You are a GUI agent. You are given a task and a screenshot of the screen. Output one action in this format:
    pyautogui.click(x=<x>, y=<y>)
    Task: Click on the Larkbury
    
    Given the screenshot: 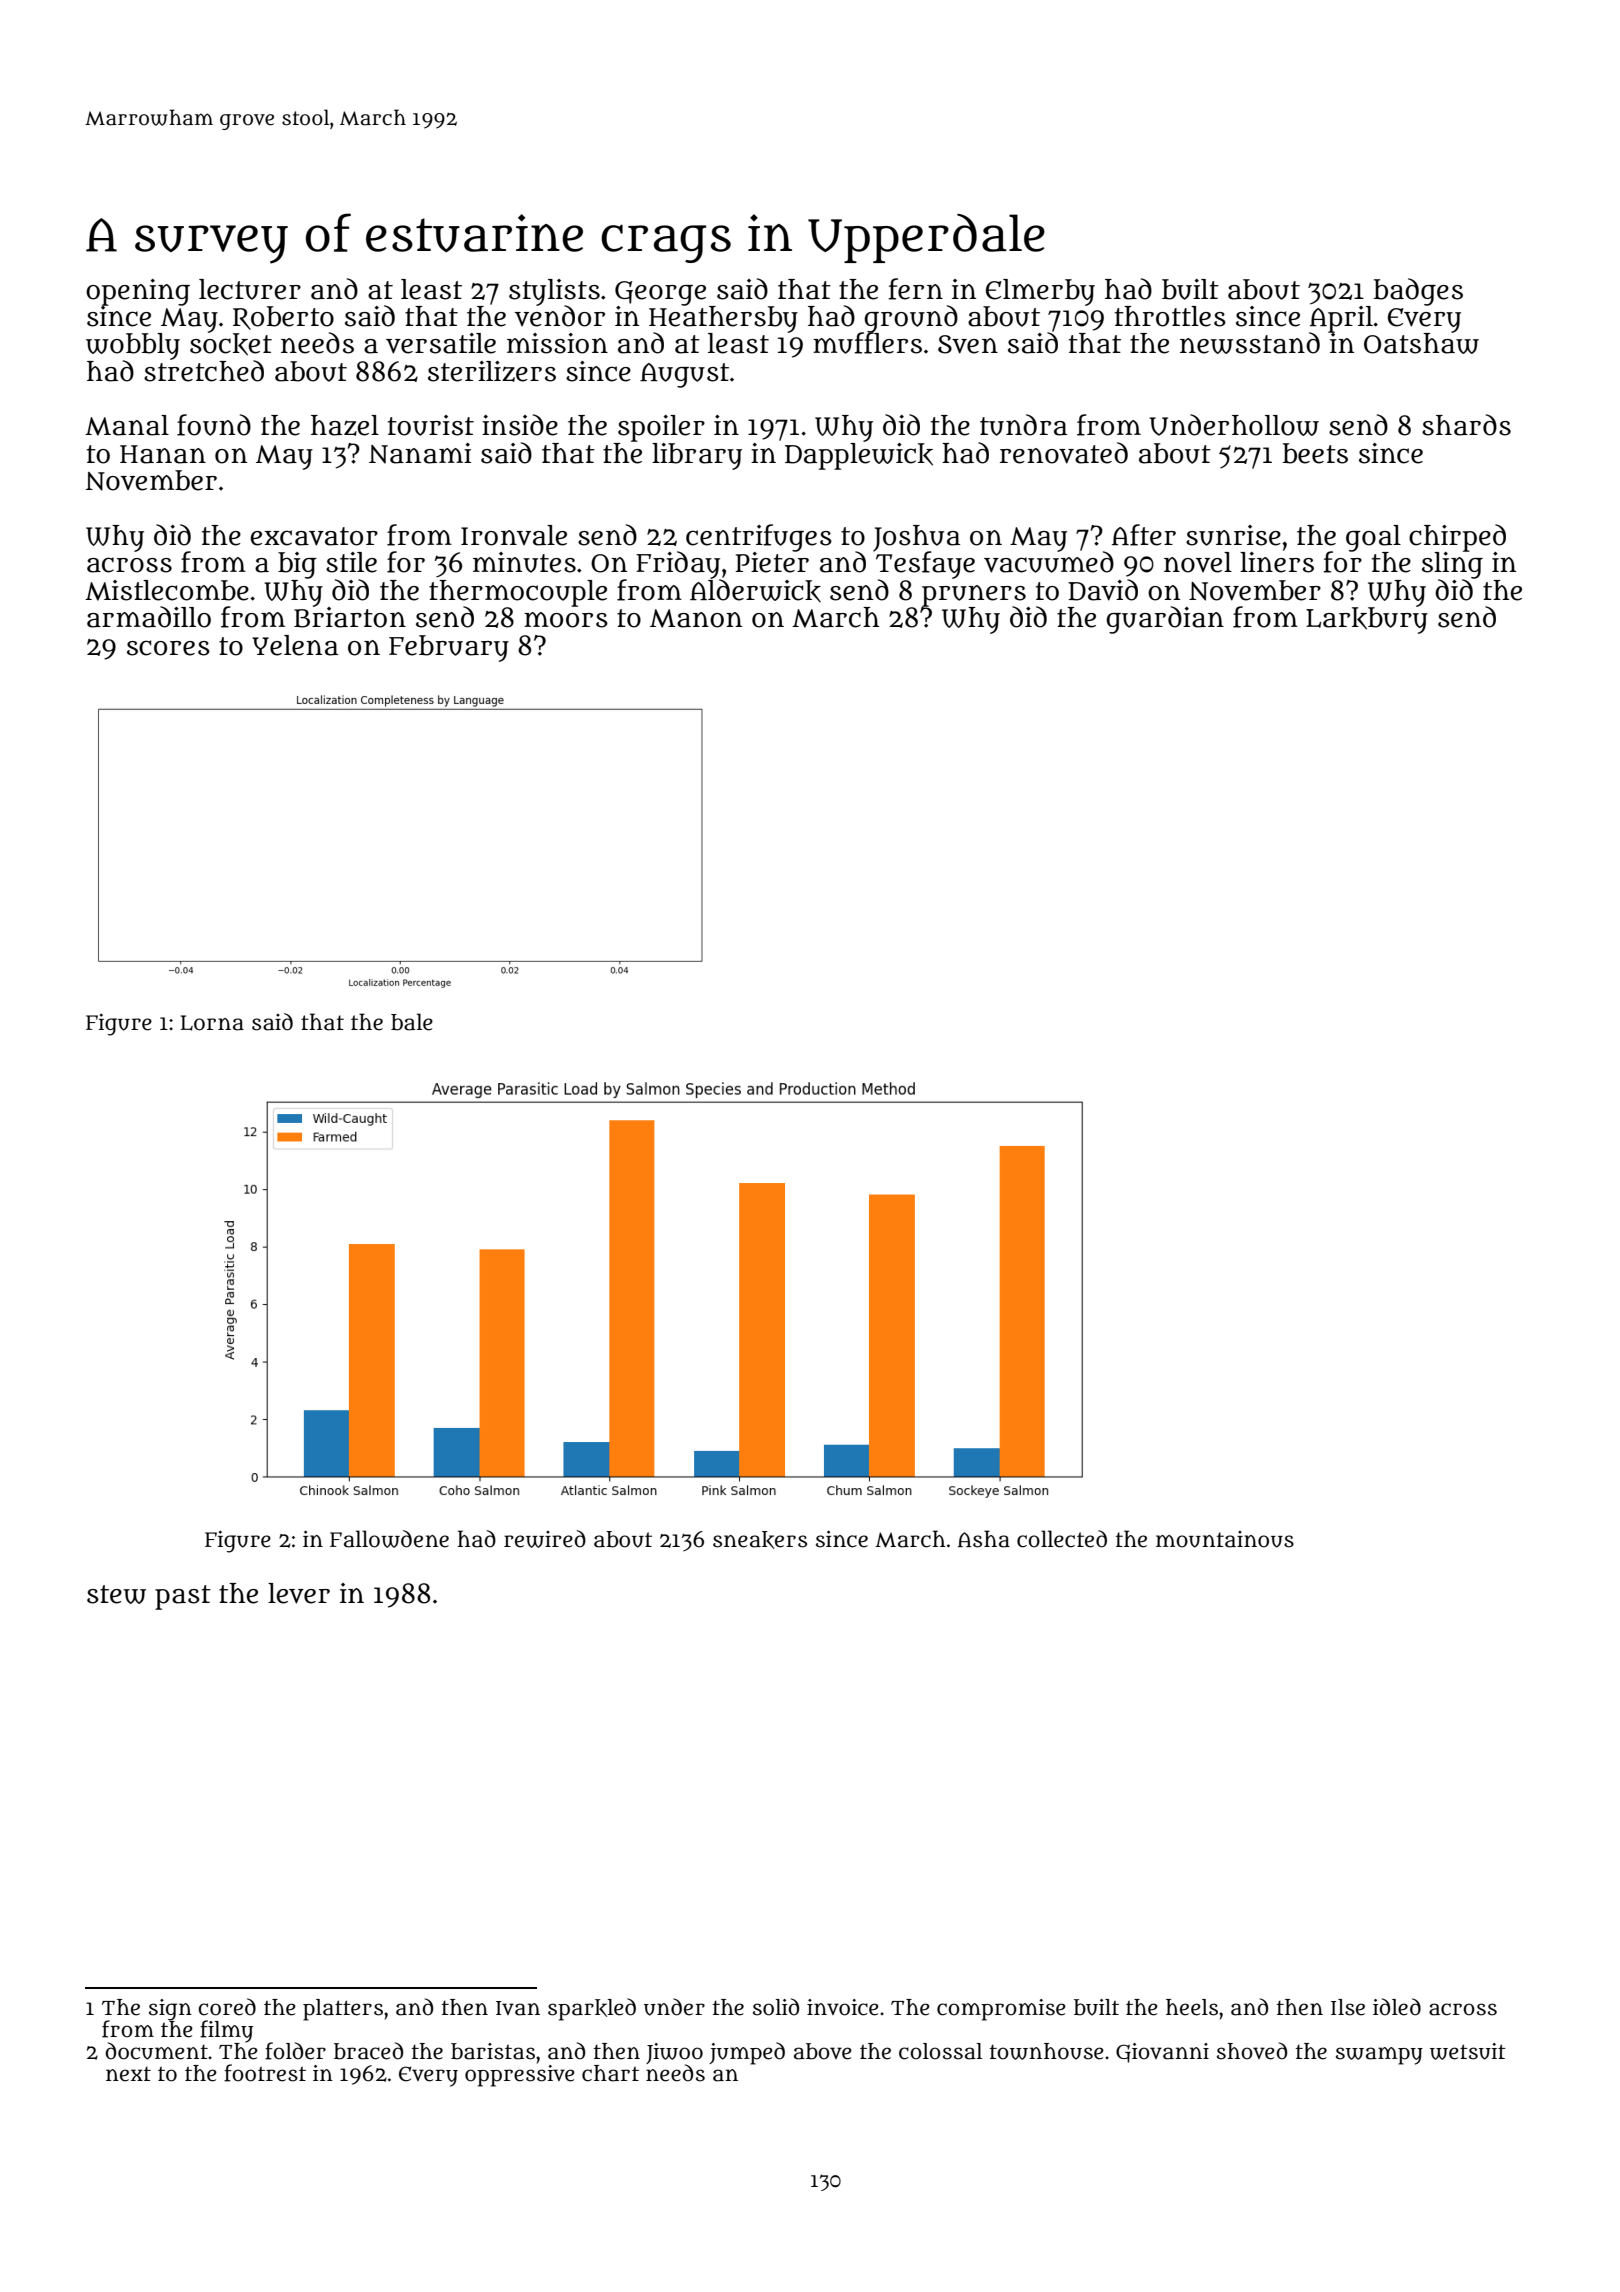 What is the action you would take?
    pyautogui.click(x=1367, y=620)
